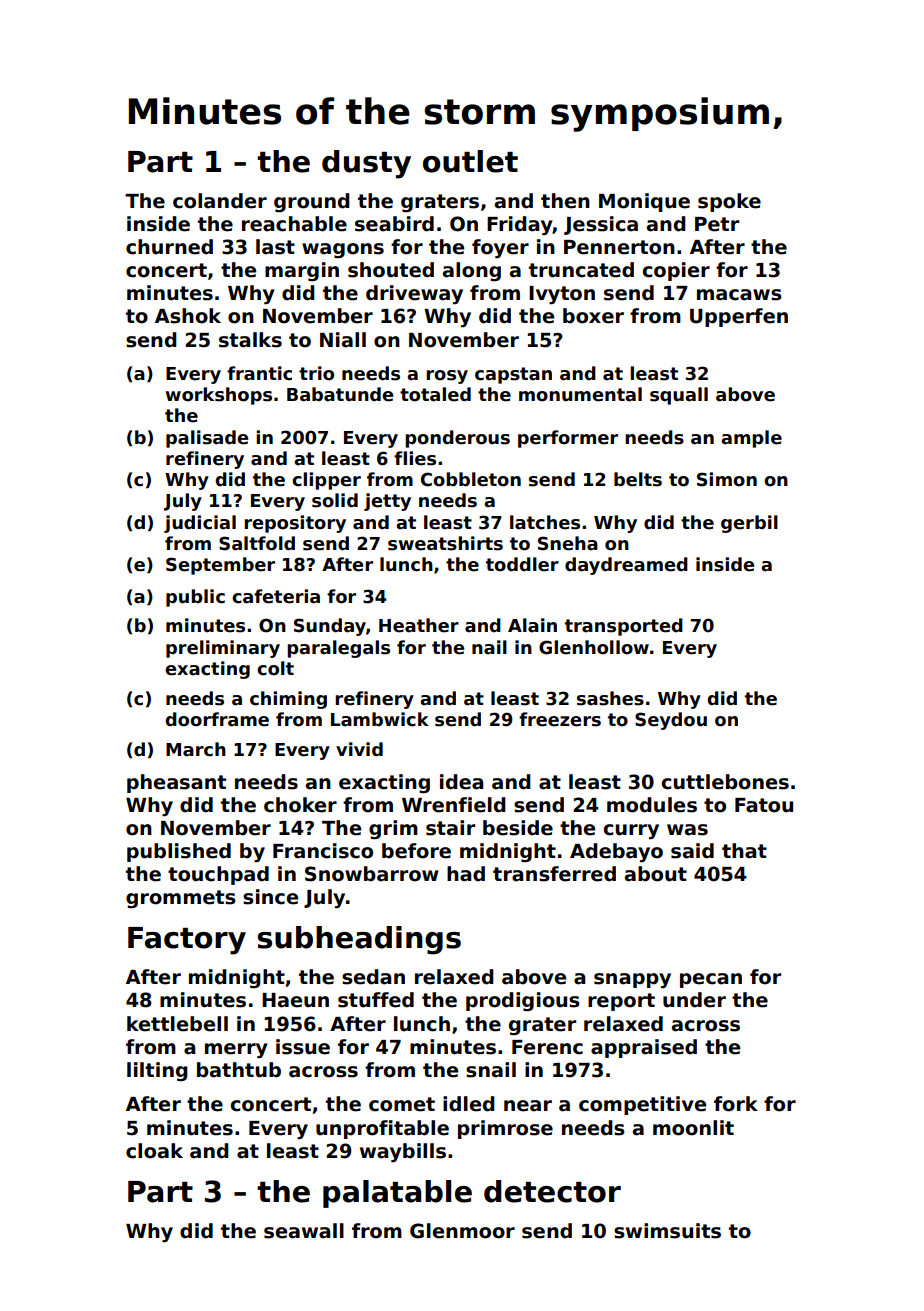  I want to click on flies, so click(415, 458).
